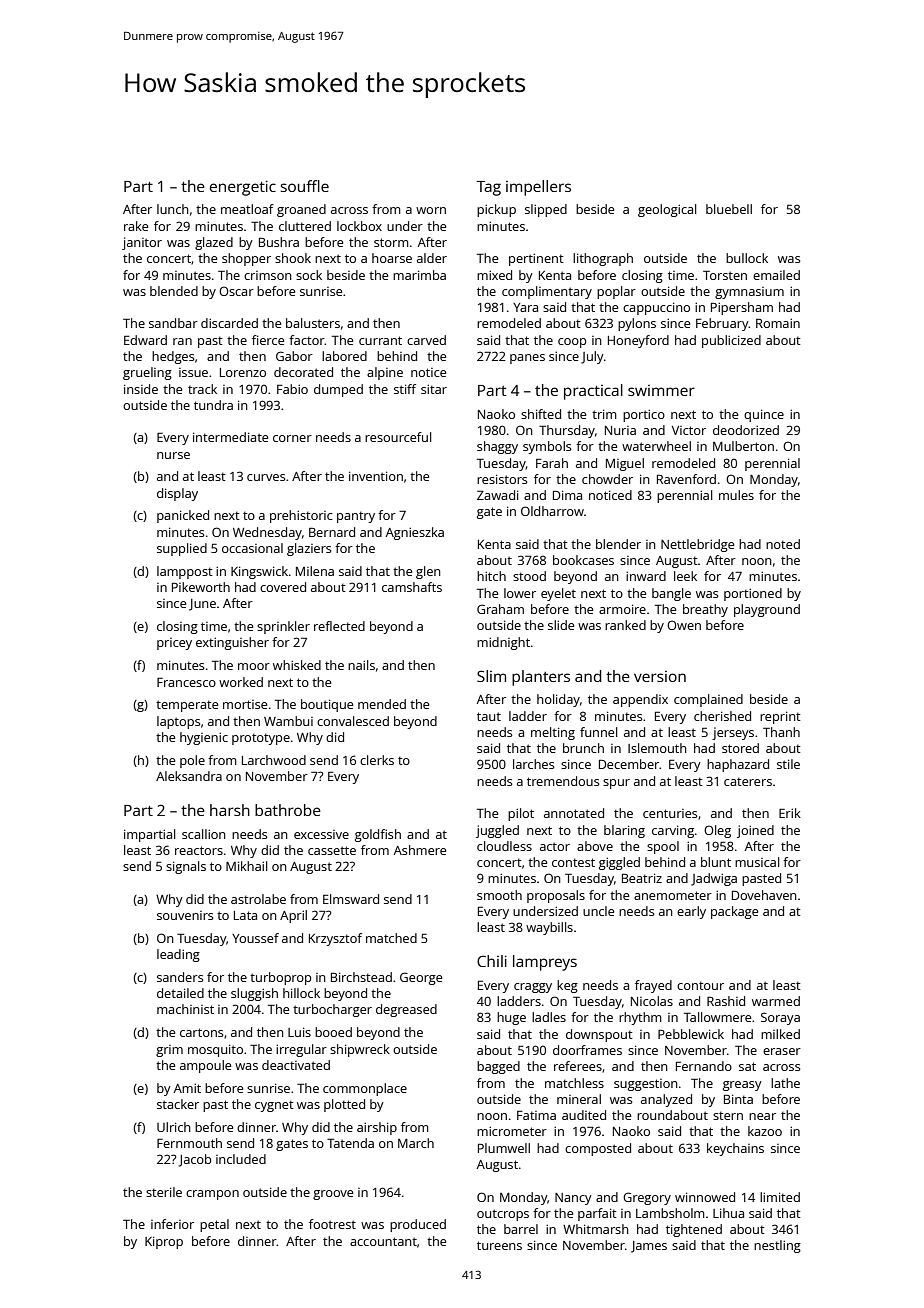 The height and width of the screenshot is (1308, 924). What do you see at coordinates (780, 717) in the screenshot?
I see `reprint` at bounding box center [780, 717].
